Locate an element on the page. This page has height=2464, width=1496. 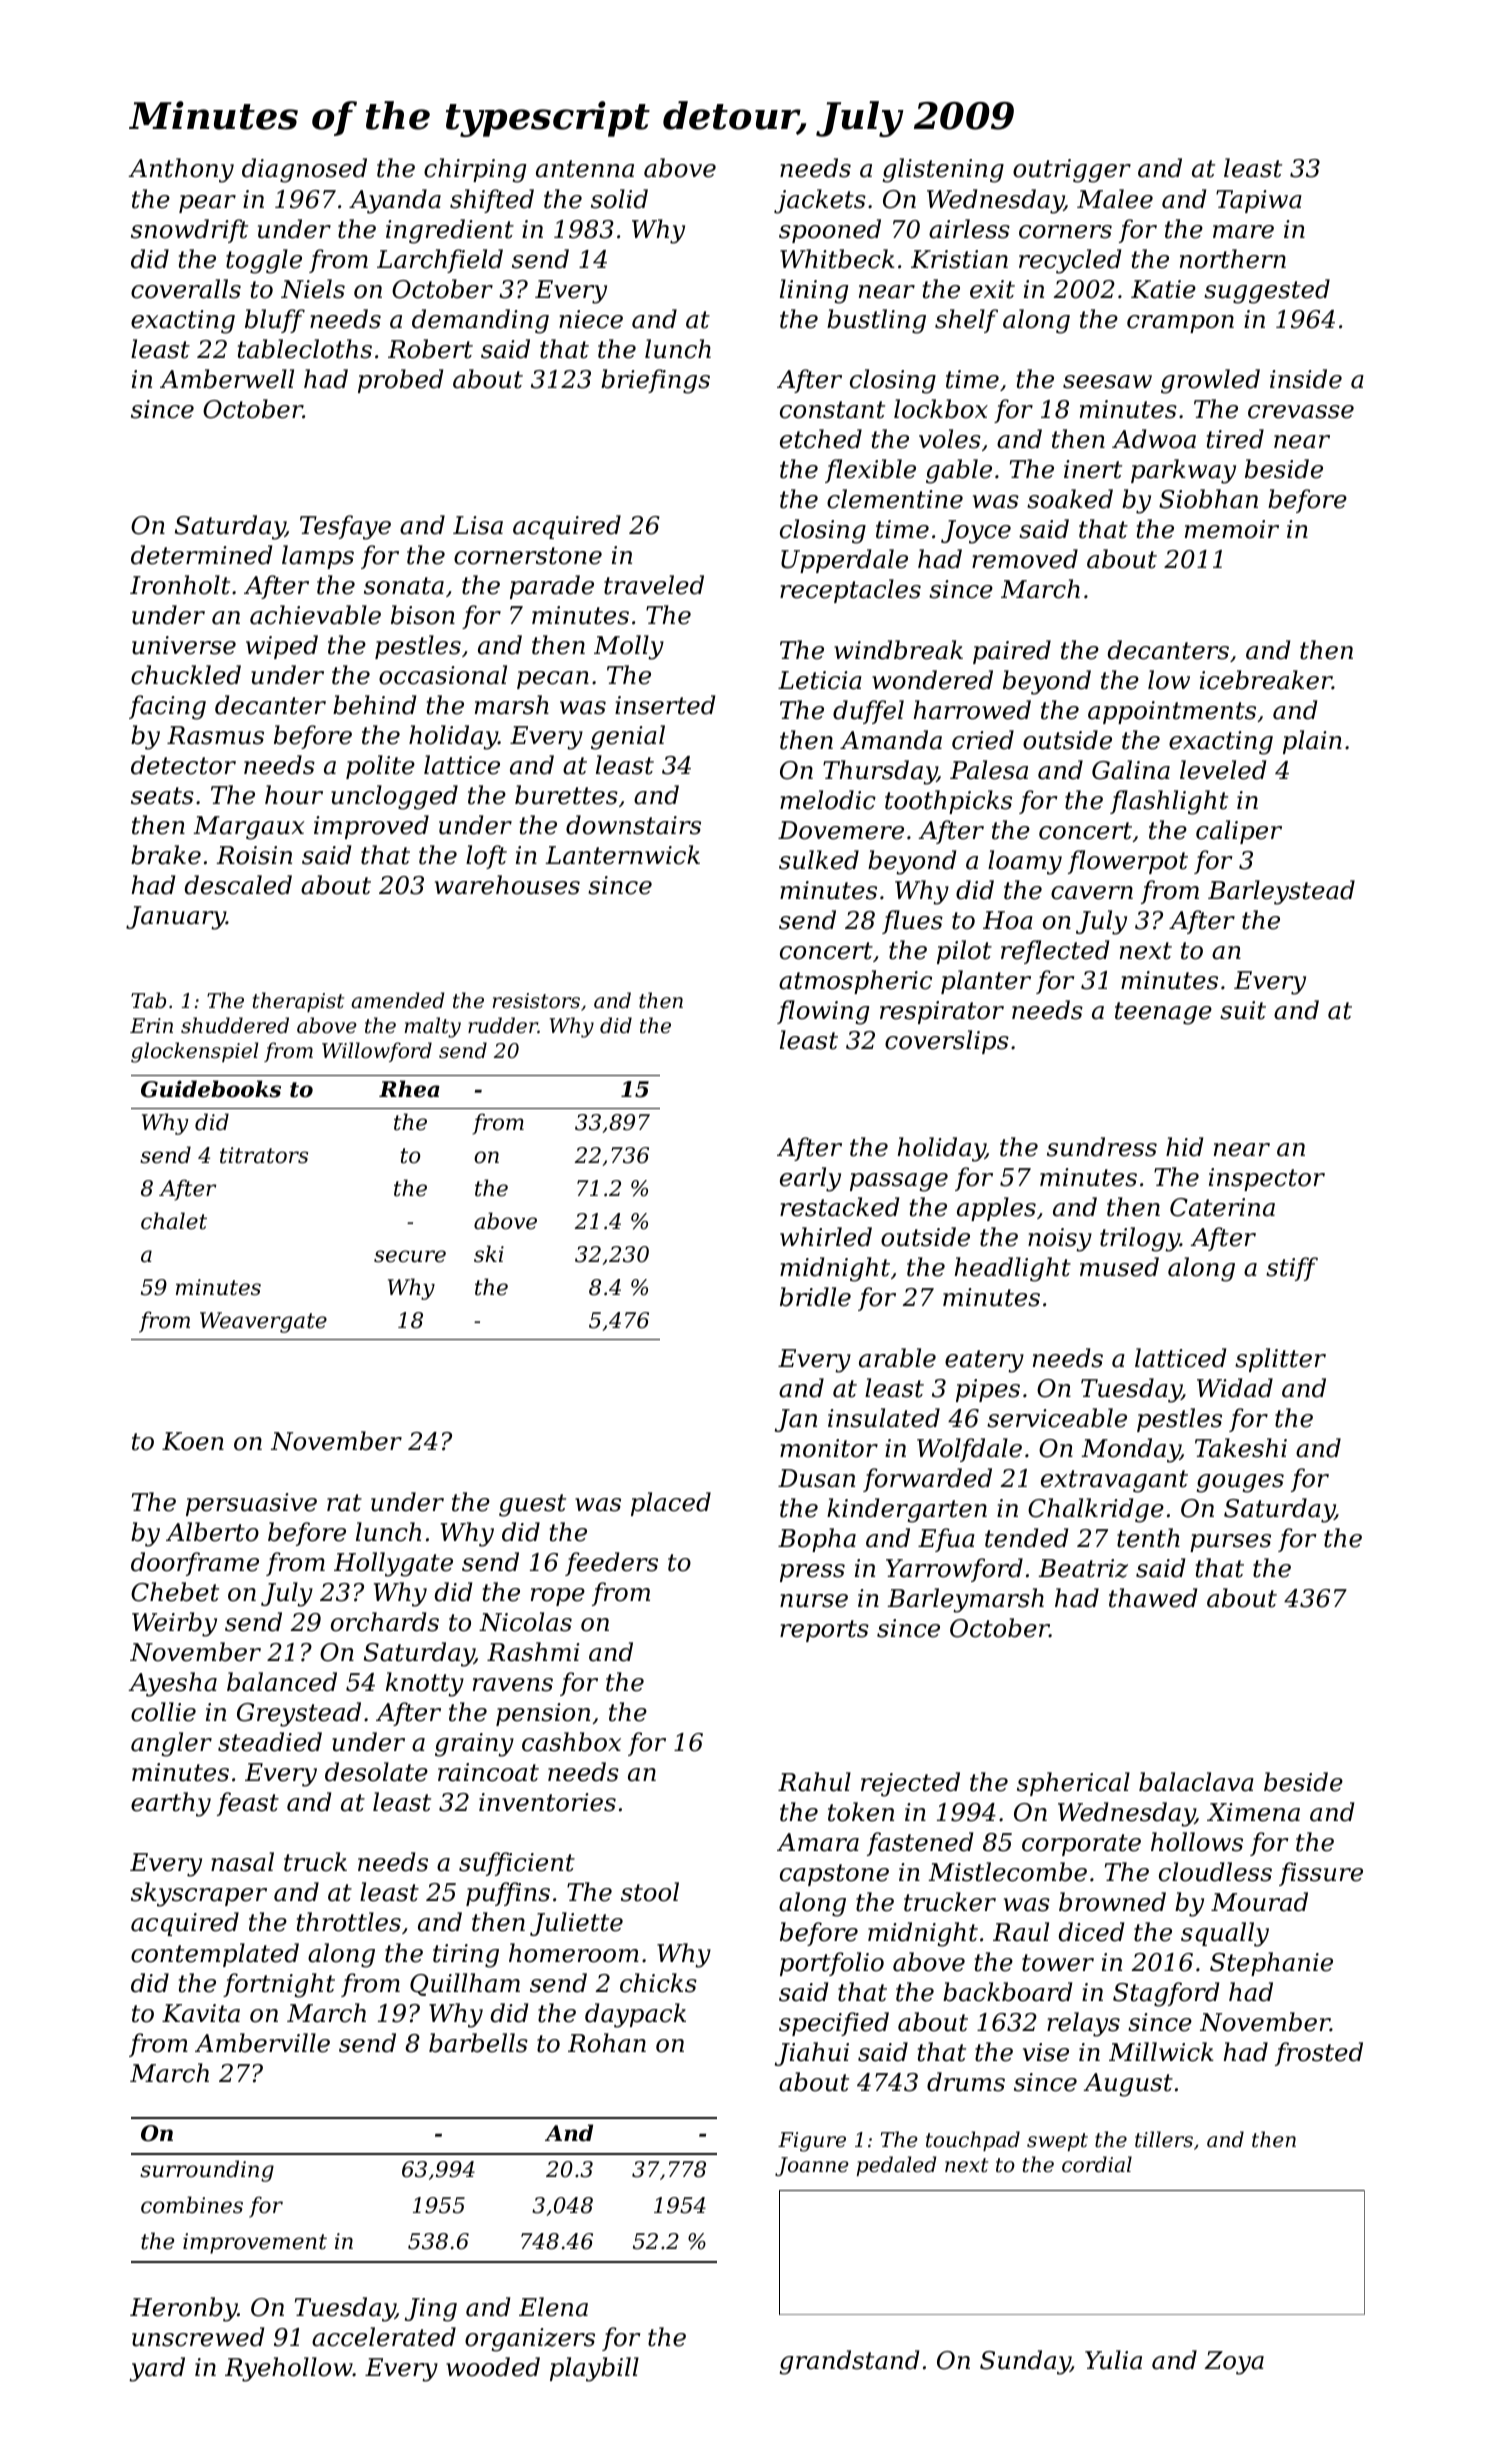
briefings is located at coordinates (655, 381).
